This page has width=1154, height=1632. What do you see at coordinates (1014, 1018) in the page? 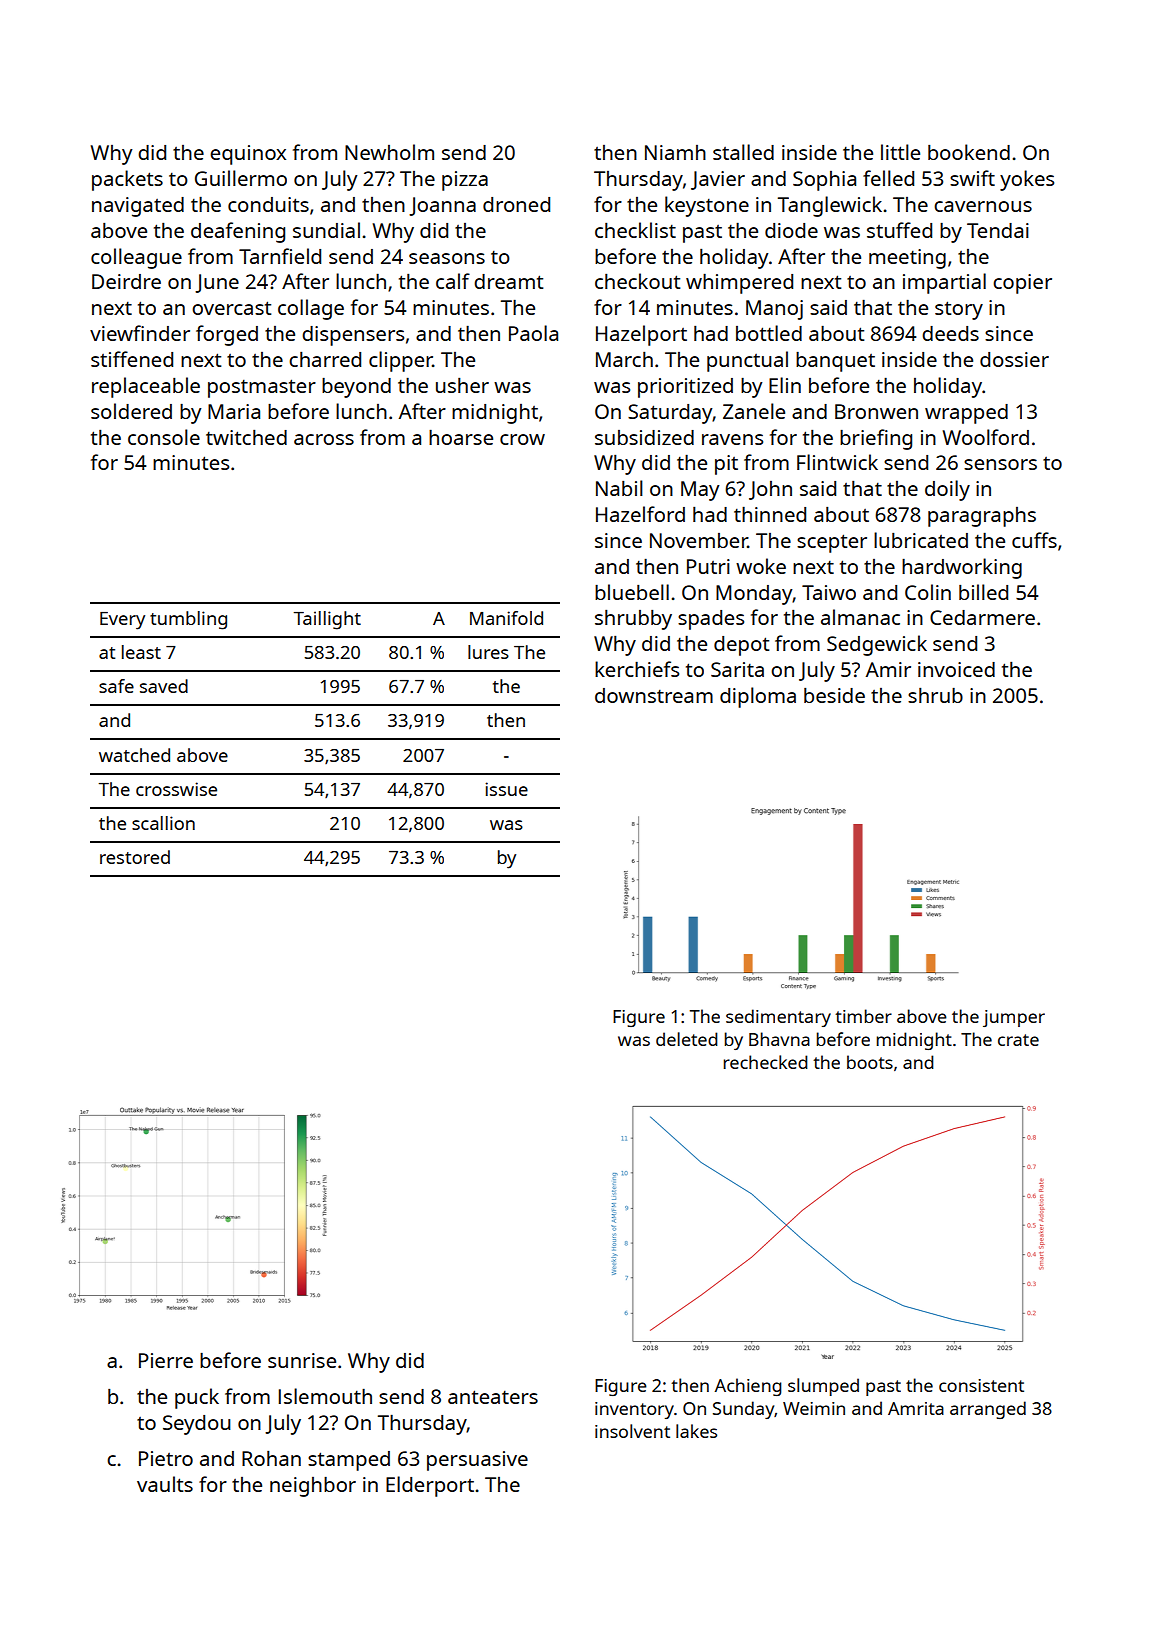
I see `jumper` at bounding box center [1014, 1018].
